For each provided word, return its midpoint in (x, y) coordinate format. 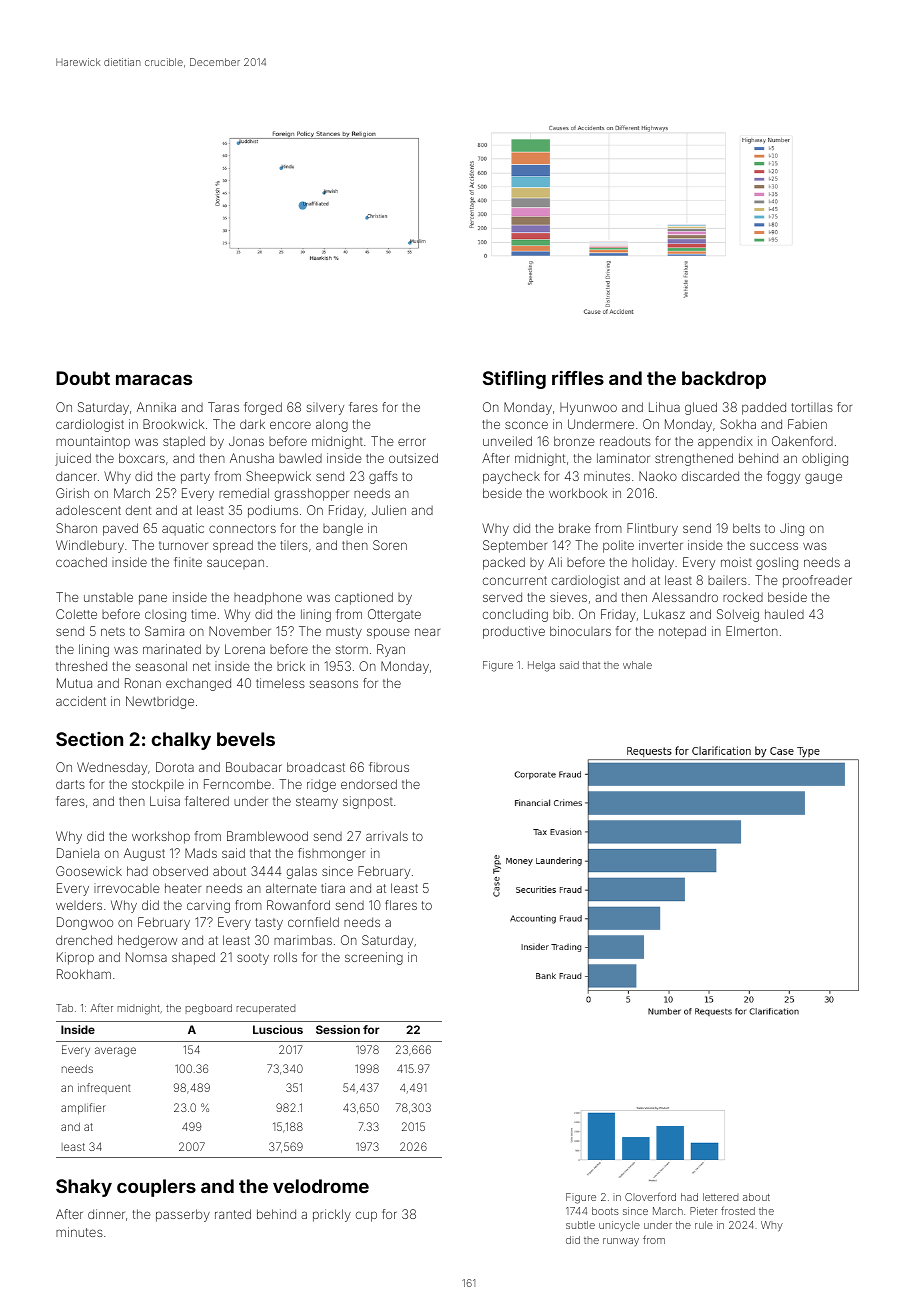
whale (637, 665)
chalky (181, 741)
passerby (183, 1215)
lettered (720, 1197)
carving (208, 906)
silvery (325, 408)
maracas (154, 379)
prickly (332, 1215)
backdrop (724, 380)
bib (562, 614)
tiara (333, 888)
